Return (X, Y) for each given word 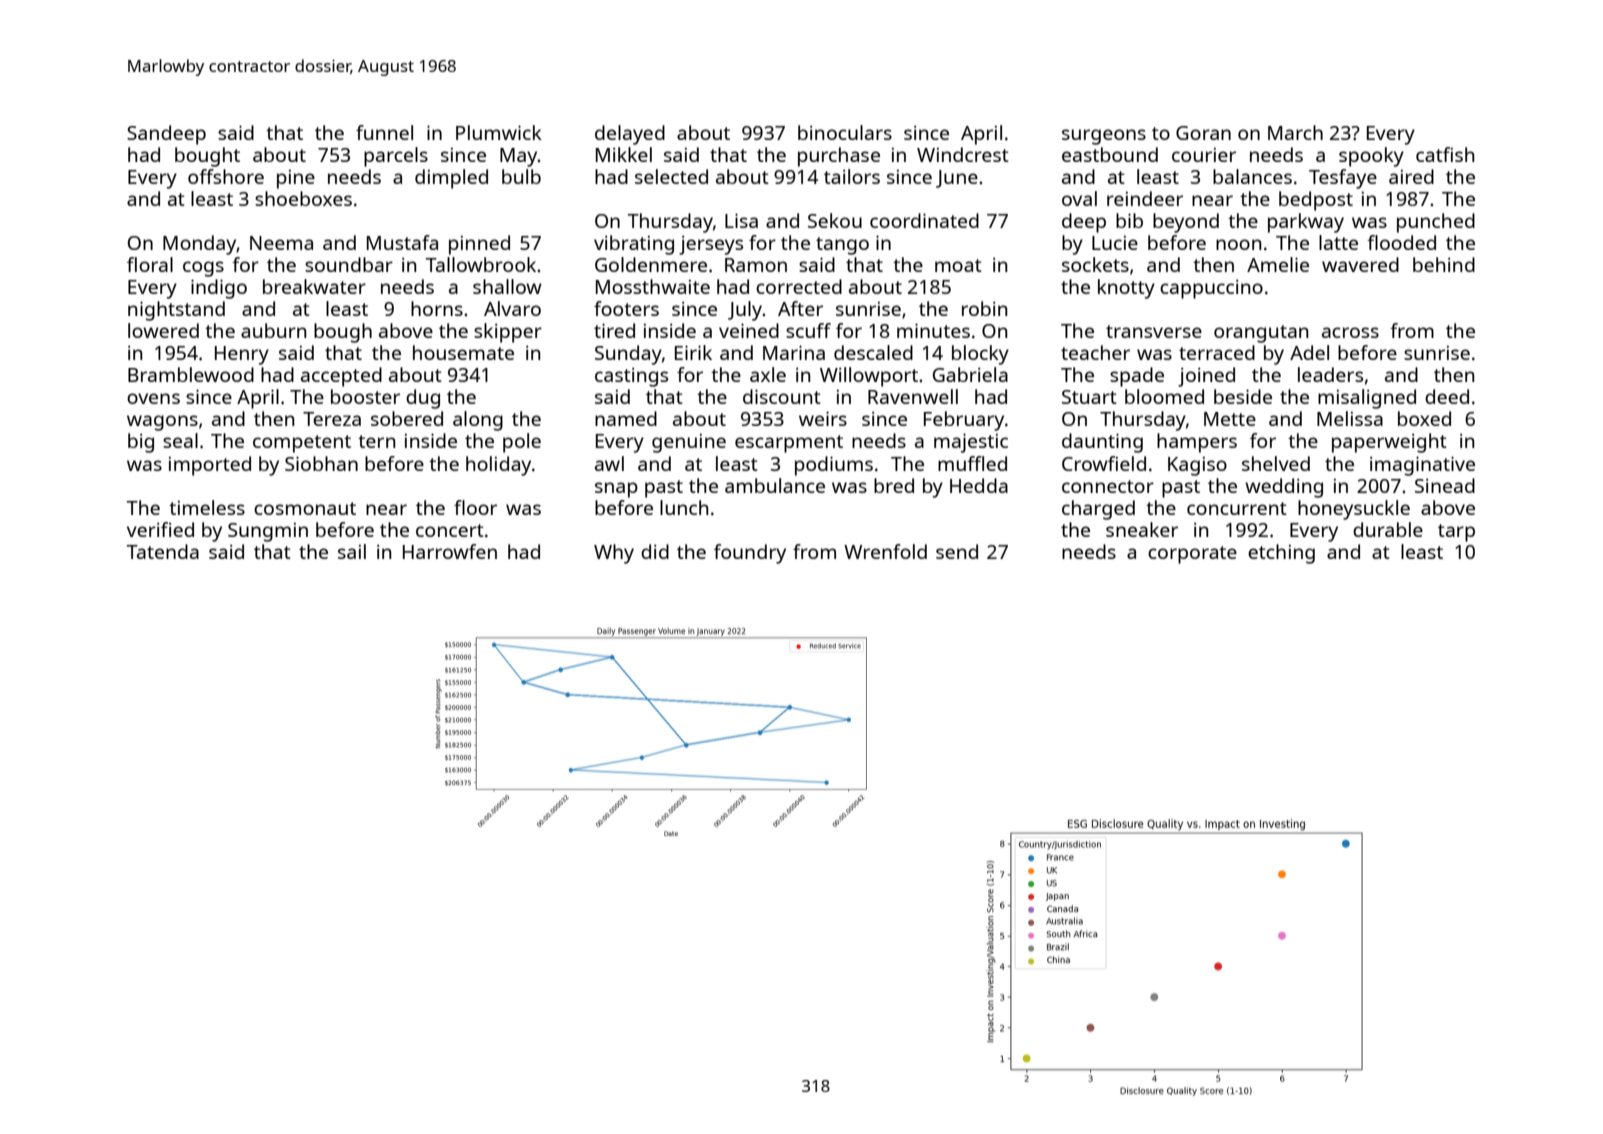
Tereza (332, 419)
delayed (630, 135)
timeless (207, 507)
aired (1411, 176)
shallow (507, 286)
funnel (384, 132)
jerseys (711, 245)
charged (1098, 510)
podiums (834, 466)
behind (1444, 264)
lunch (684, 507)
